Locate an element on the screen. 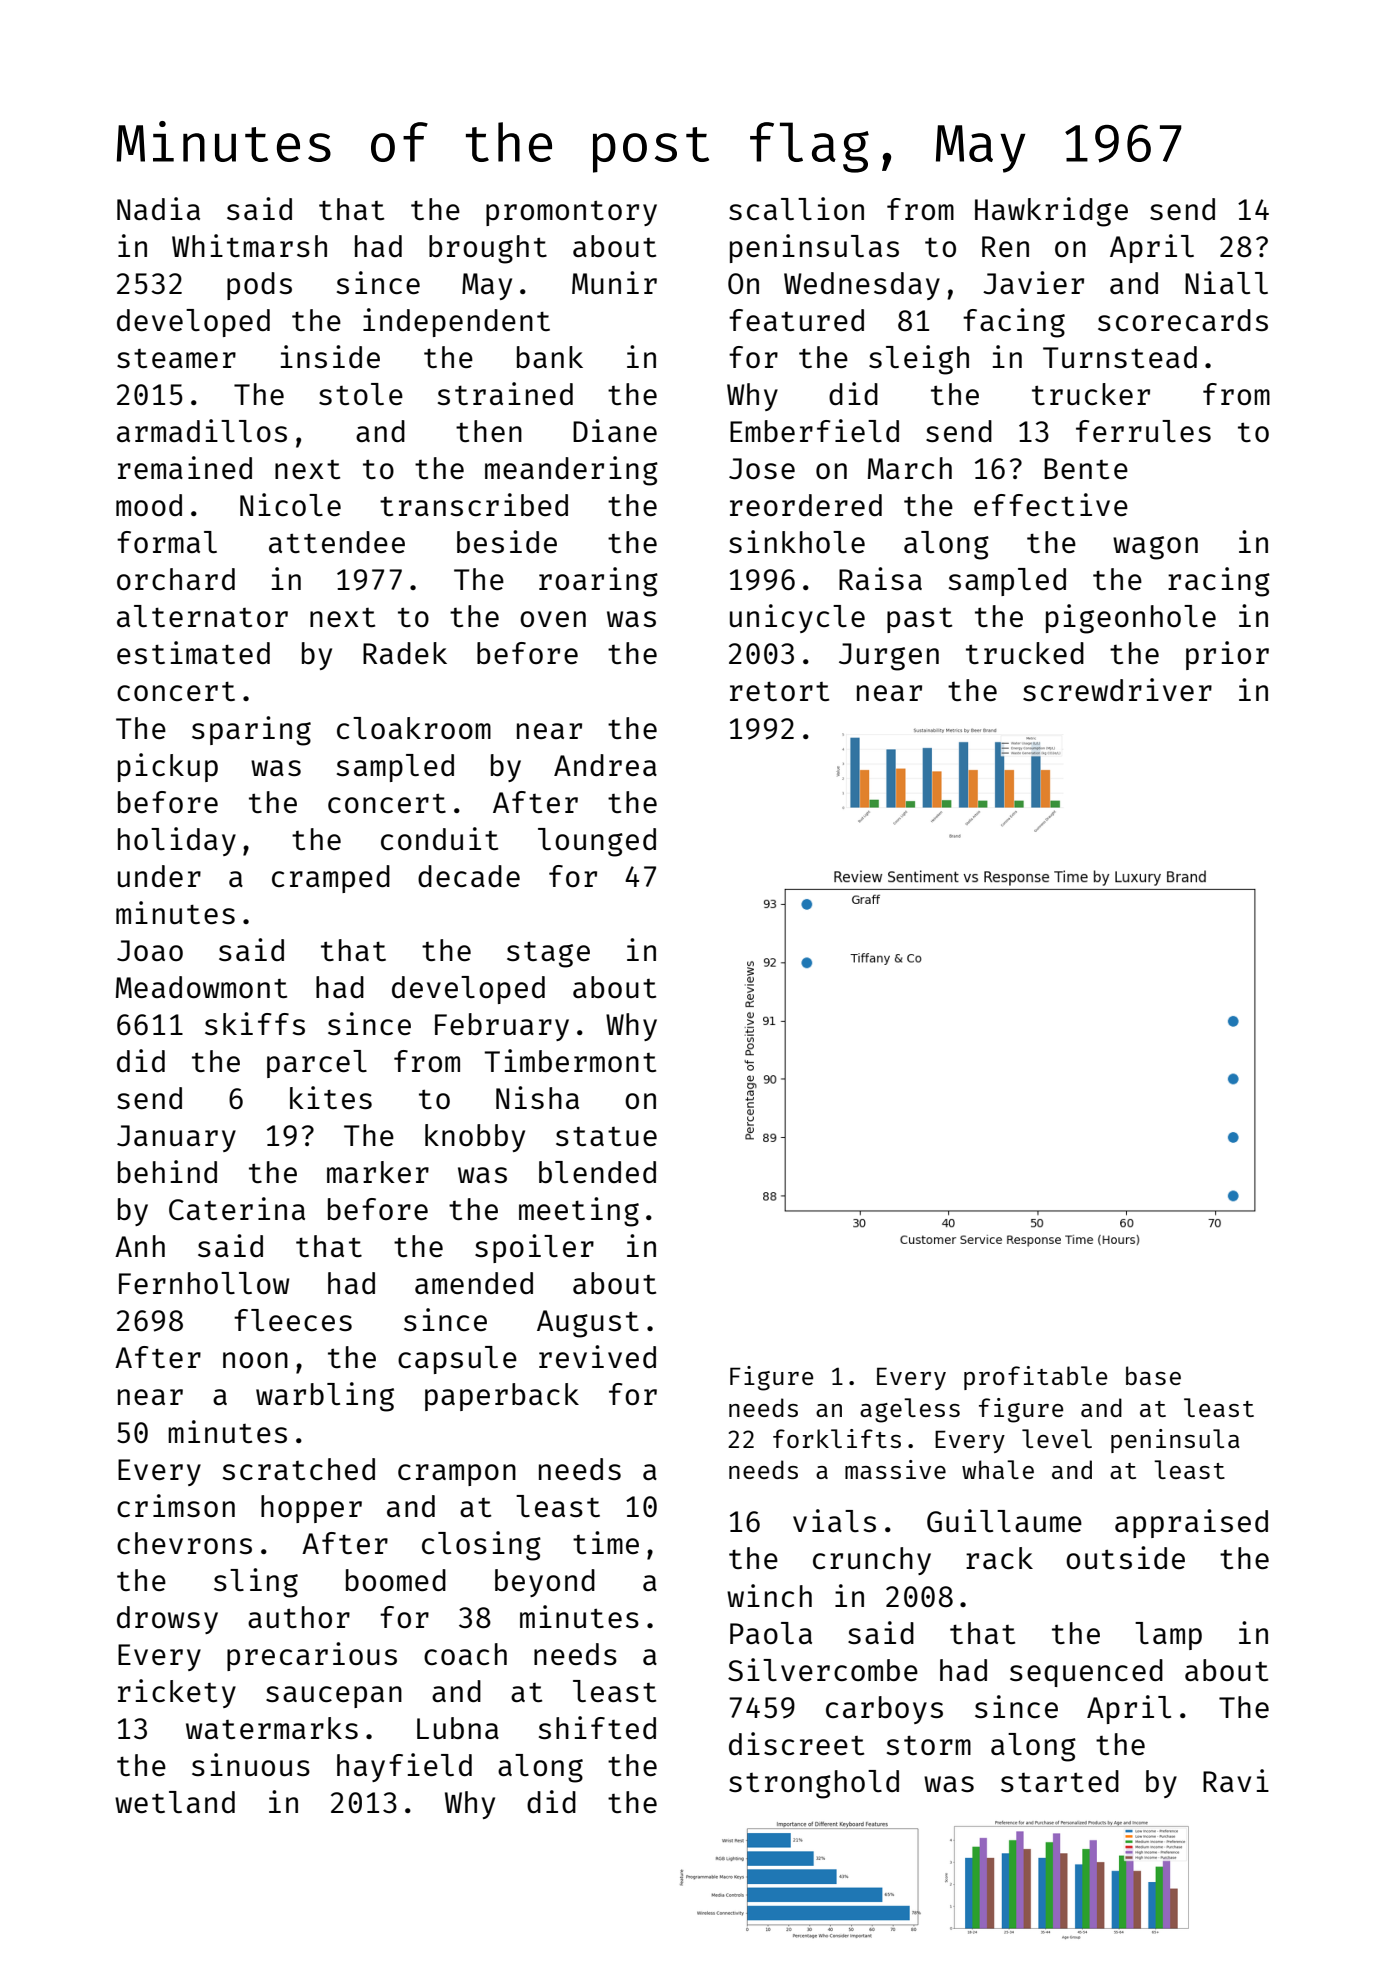 This screenshot has height=1969, width=1386. noon is located at coordinates (255, 1360).
